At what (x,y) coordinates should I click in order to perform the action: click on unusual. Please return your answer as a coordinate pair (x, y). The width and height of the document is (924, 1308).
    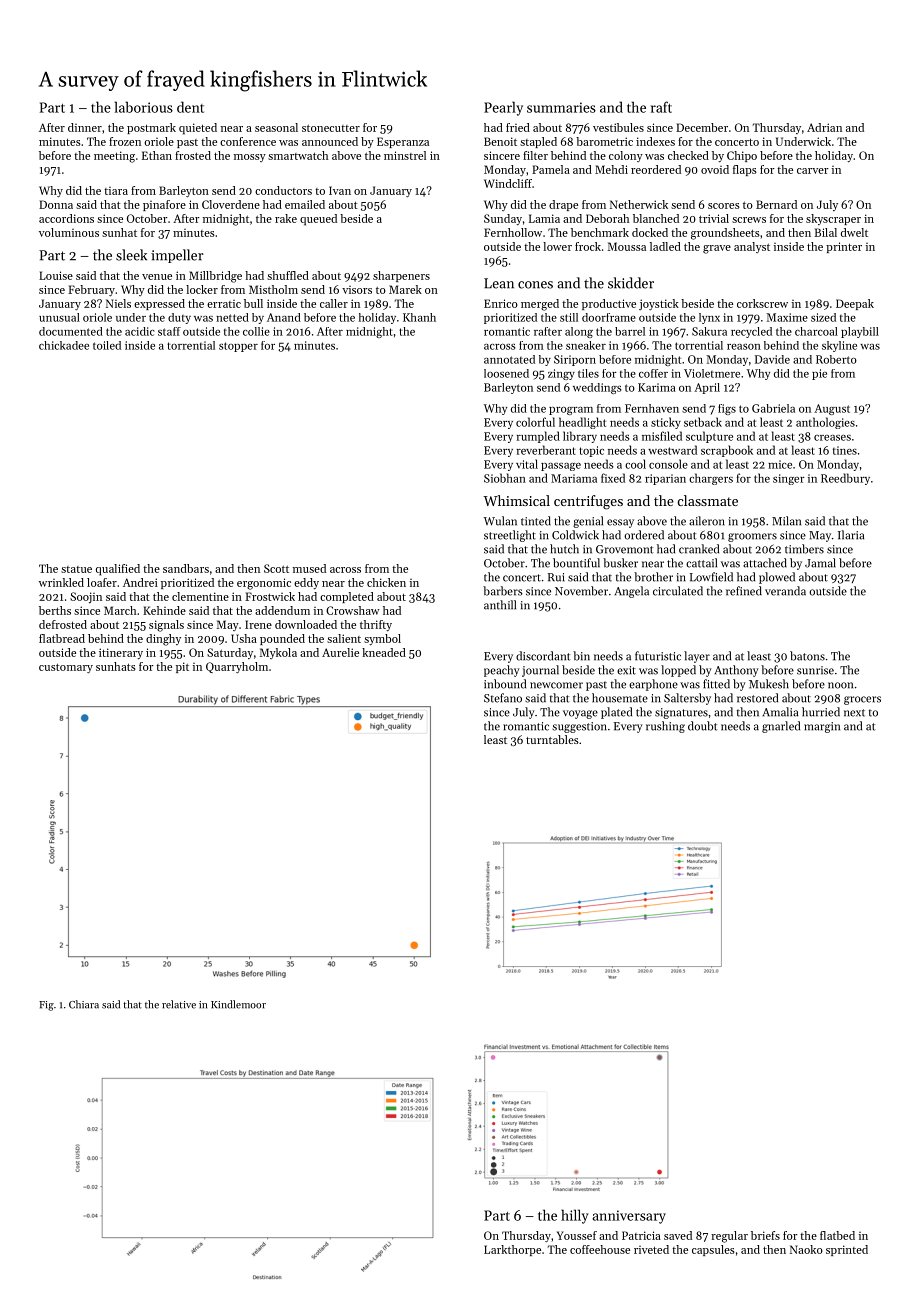
    Looking at the image, I should click on (59, 317).
